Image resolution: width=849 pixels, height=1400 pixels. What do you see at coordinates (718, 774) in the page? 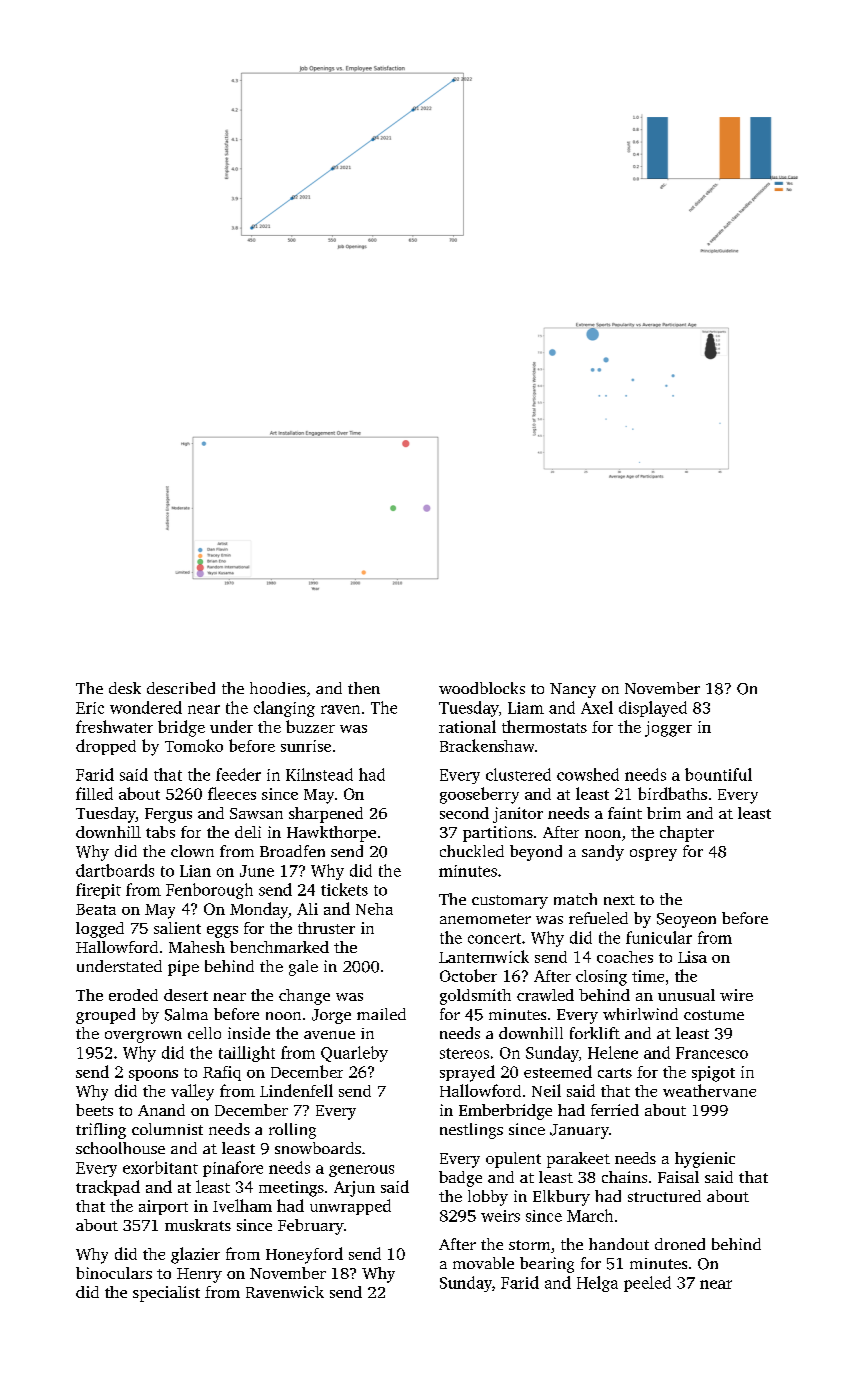
I see `bountiful` at bounding box center [718, 774].
